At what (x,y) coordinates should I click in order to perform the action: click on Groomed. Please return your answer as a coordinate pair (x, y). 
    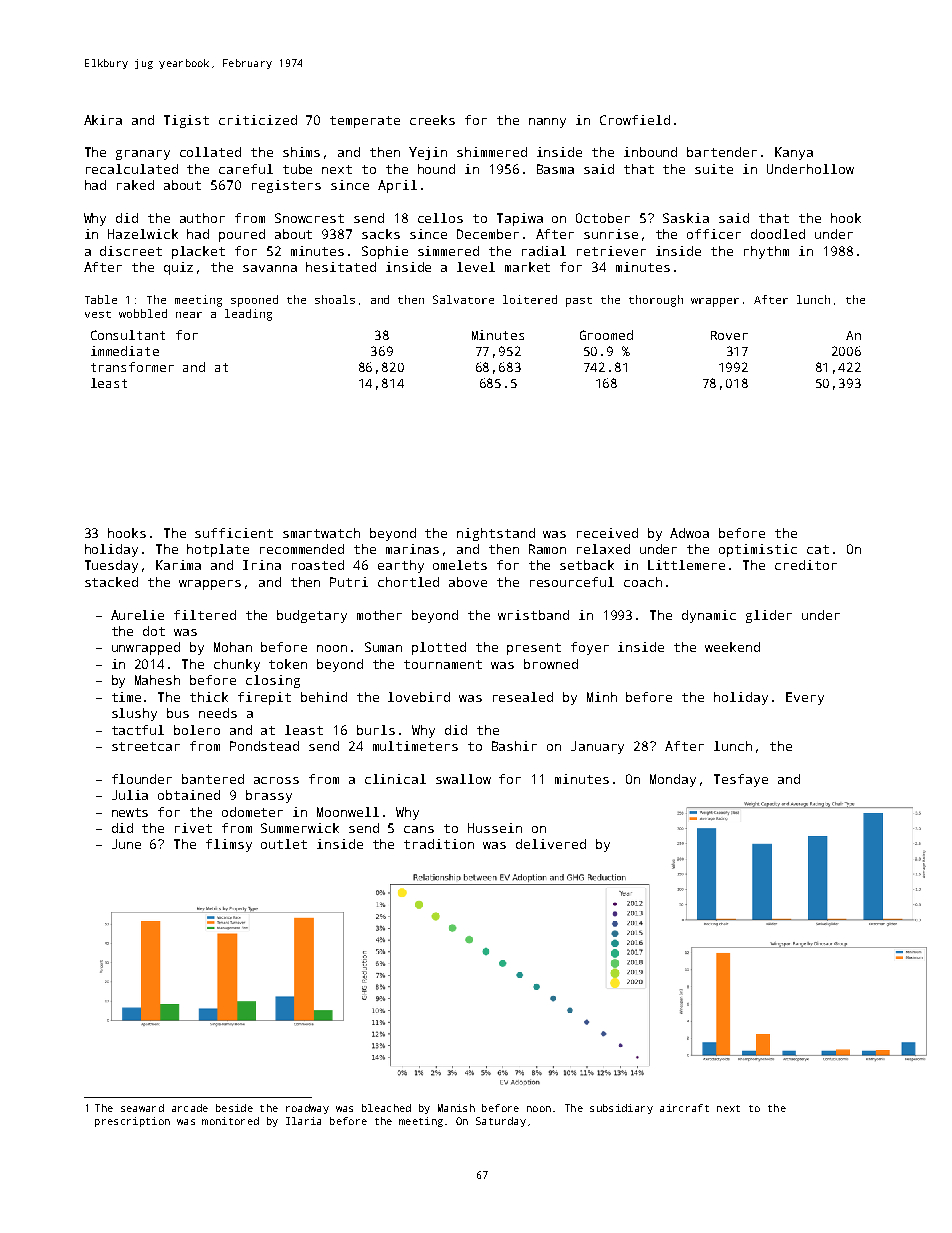
    Looking at the image, I should click on (606, 335).
